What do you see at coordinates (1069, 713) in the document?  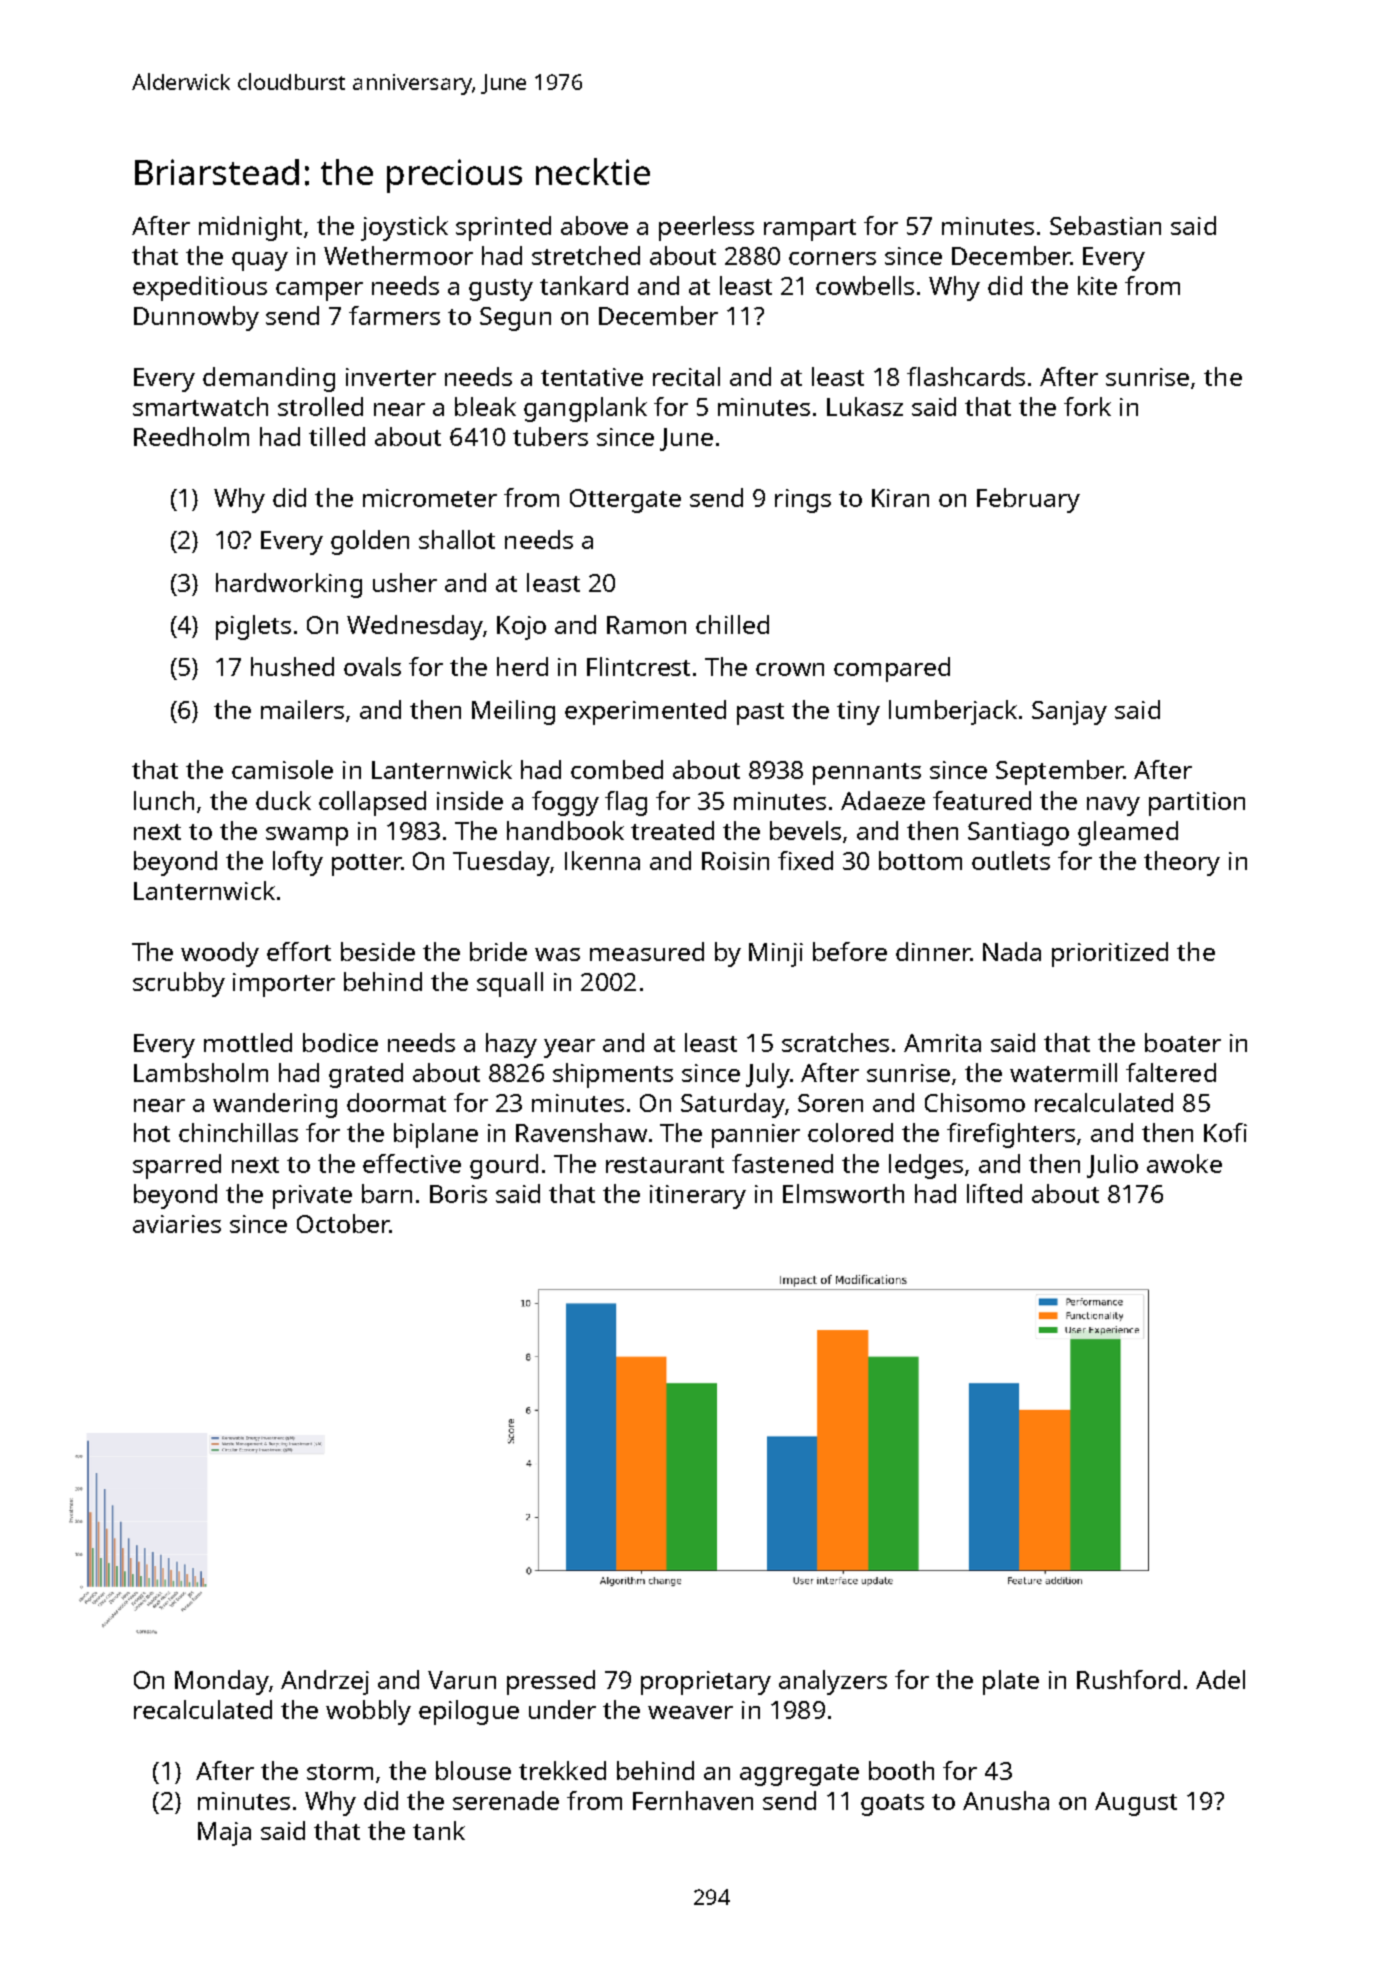 I see `Sanjay` at bounding box center [1069, 713].
